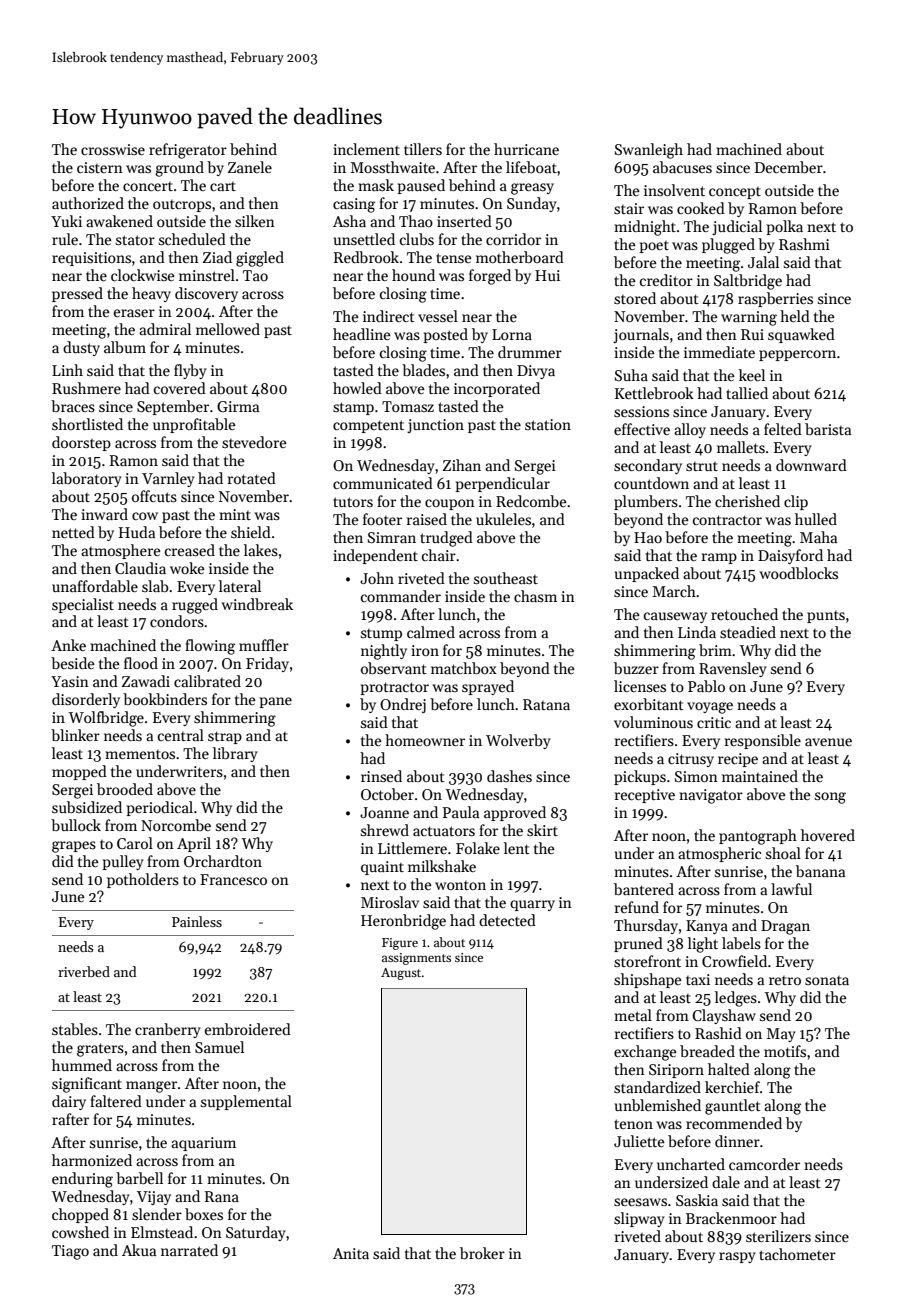 Image resolution: width=908 pixels, height=1316 pixels. What do you see at coordinates (381, 635) in the screenshot?
I see `stump` at bounding box center [381, 635].
